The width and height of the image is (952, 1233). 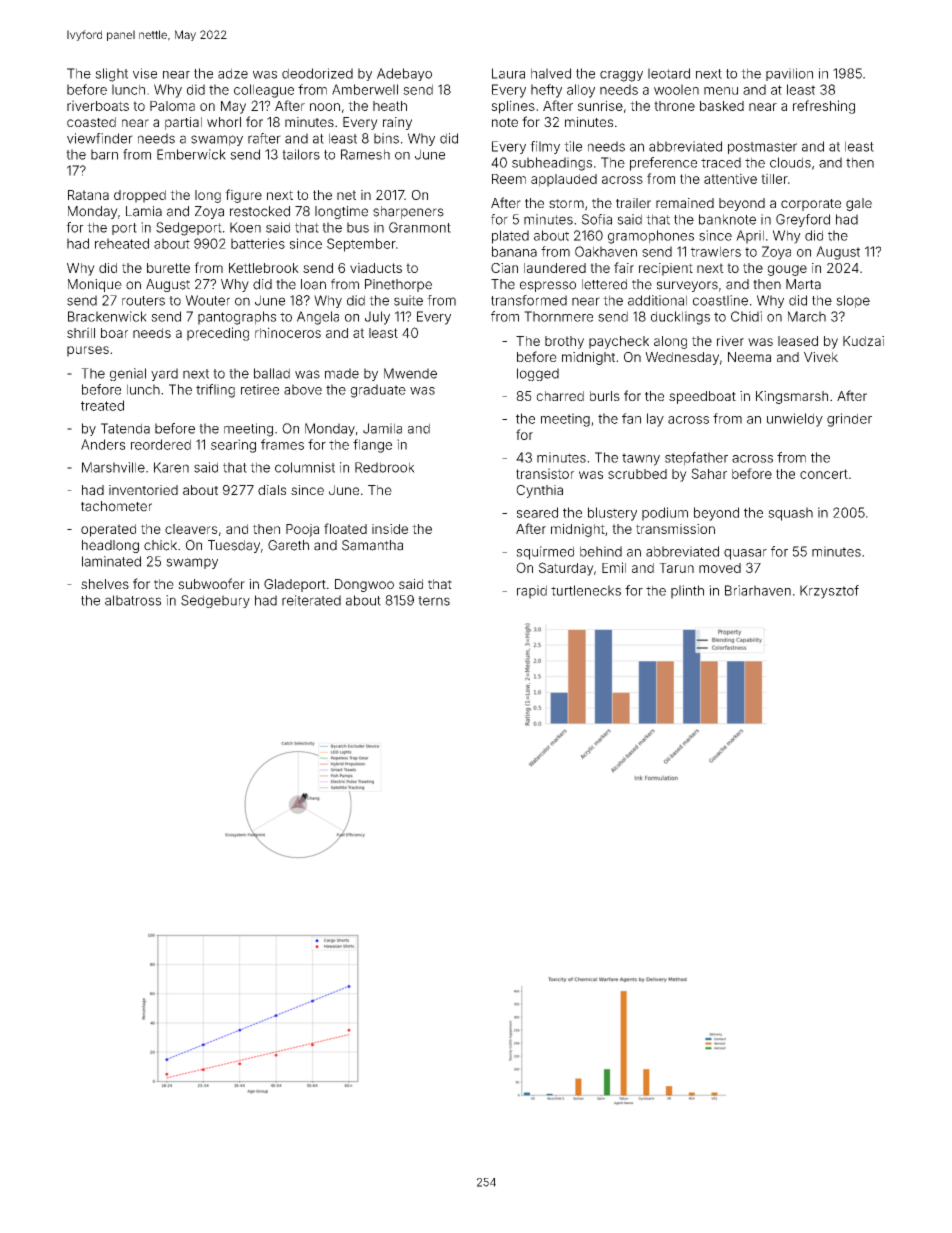 What do you see at coordinates (551, 73) in the image?
I see `halved` at bounding box center [551, 73].
